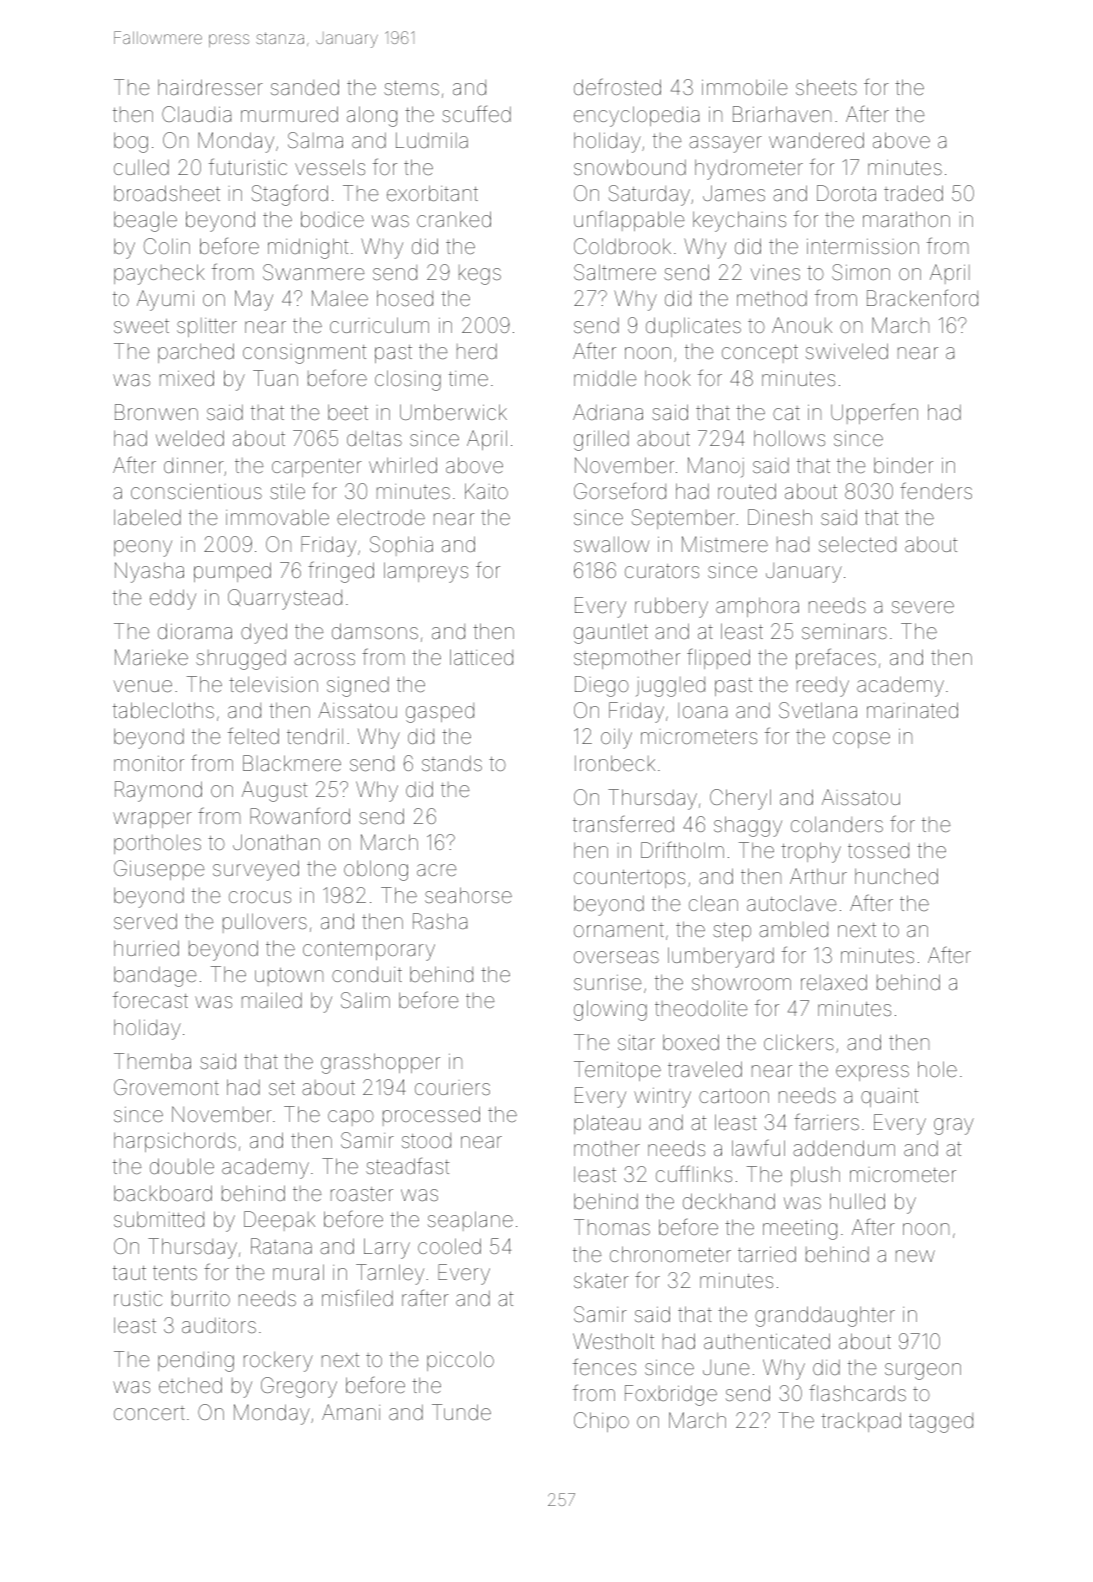 The image size is (1093, 1582). I want to click on seminars, so click(844, 631).
